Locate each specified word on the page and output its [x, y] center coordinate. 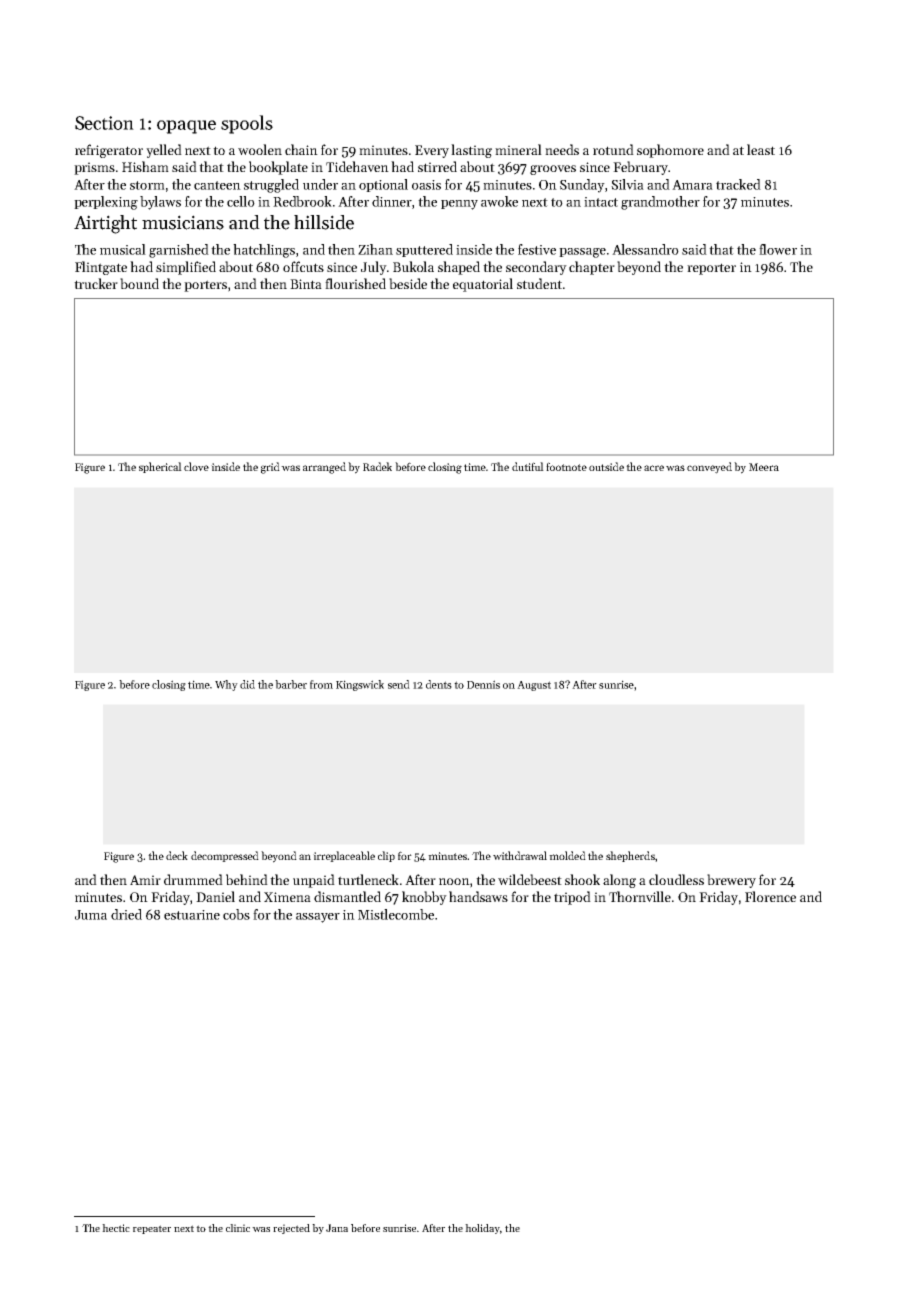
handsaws [478, 896]
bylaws [160, 203]
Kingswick [360, 685]
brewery [731, 881]
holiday [482, 1229]
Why [226, 685]
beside [408, 283]
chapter [592, 268]
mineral [518, 149]
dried [126, 914]
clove [196, 466]
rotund [613, 149]
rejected [291, 1229]
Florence [770, 896]
